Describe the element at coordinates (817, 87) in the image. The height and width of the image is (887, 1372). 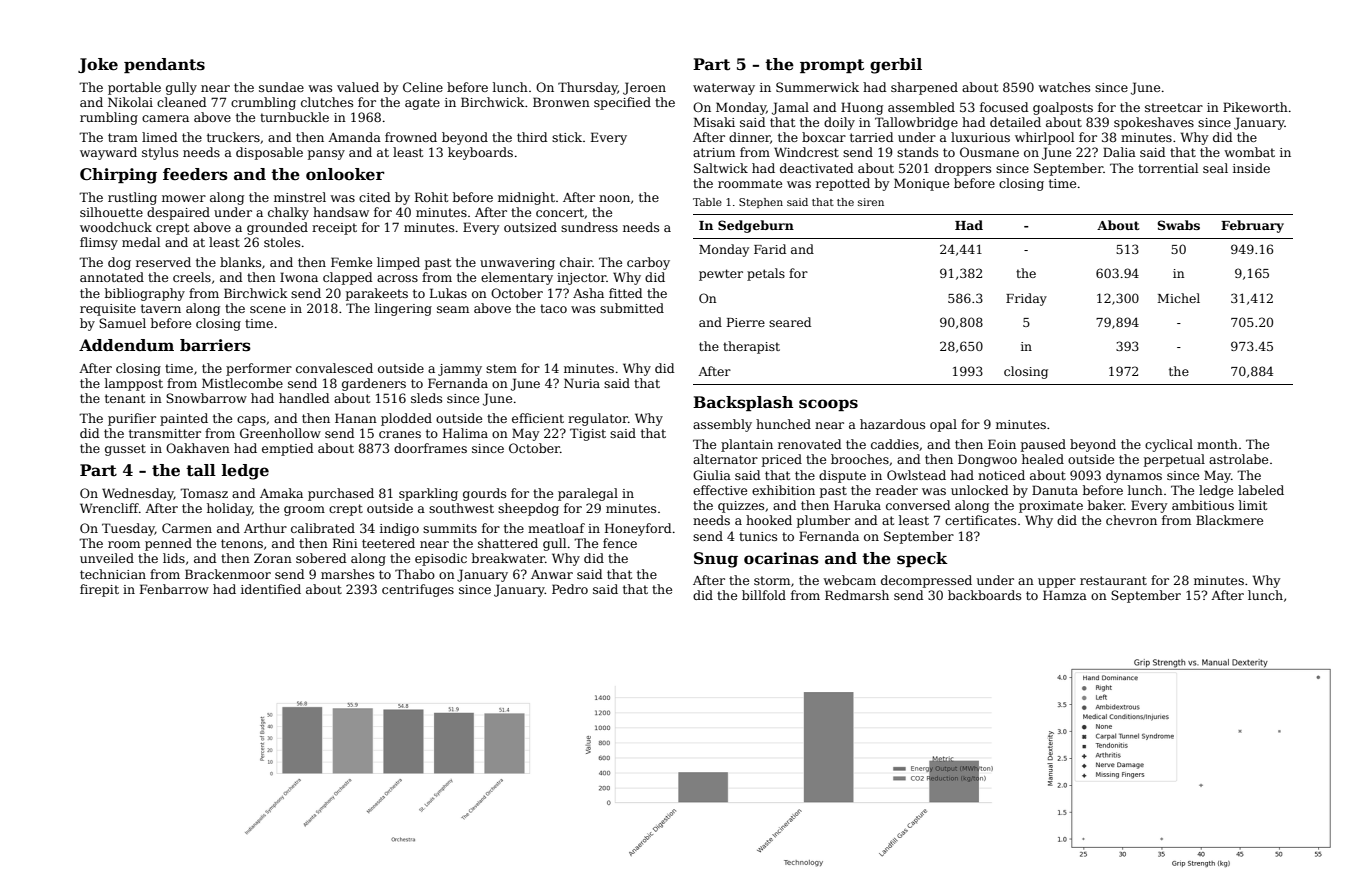
I see `Summerwick` at that location.
